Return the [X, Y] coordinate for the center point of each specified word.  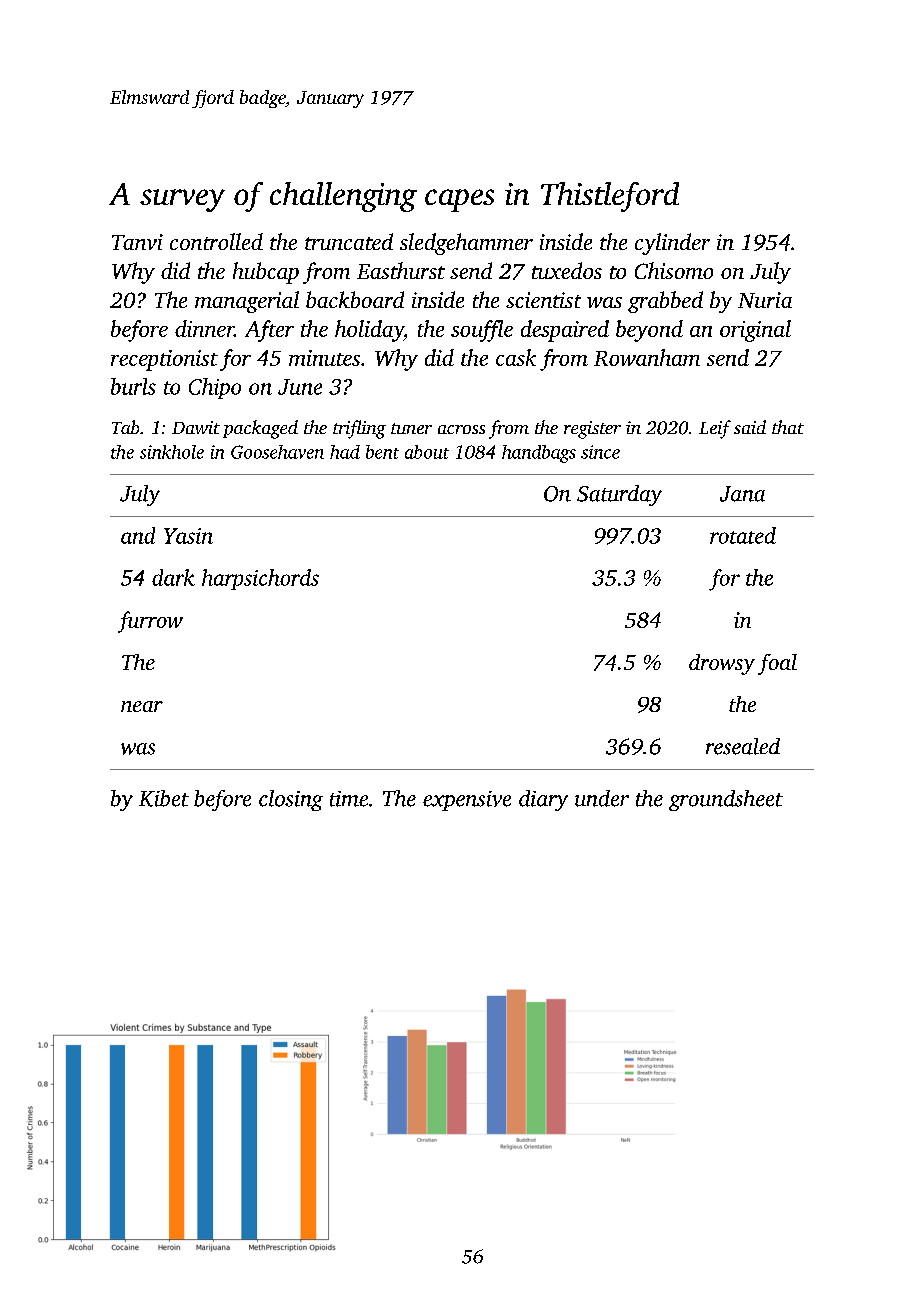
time [349, 799]
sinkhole [172, 452]
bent [382, 452]
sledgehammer [466, 244]
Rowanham [647, 357]
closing [291, 800]
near [142, 706]
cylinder [672, 244]
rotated [743, 535]
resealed [743, 746]
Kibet [164, 798]
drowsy [722, 664]
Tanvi [137, 242]
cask [516, 357]
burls [133, 386]
